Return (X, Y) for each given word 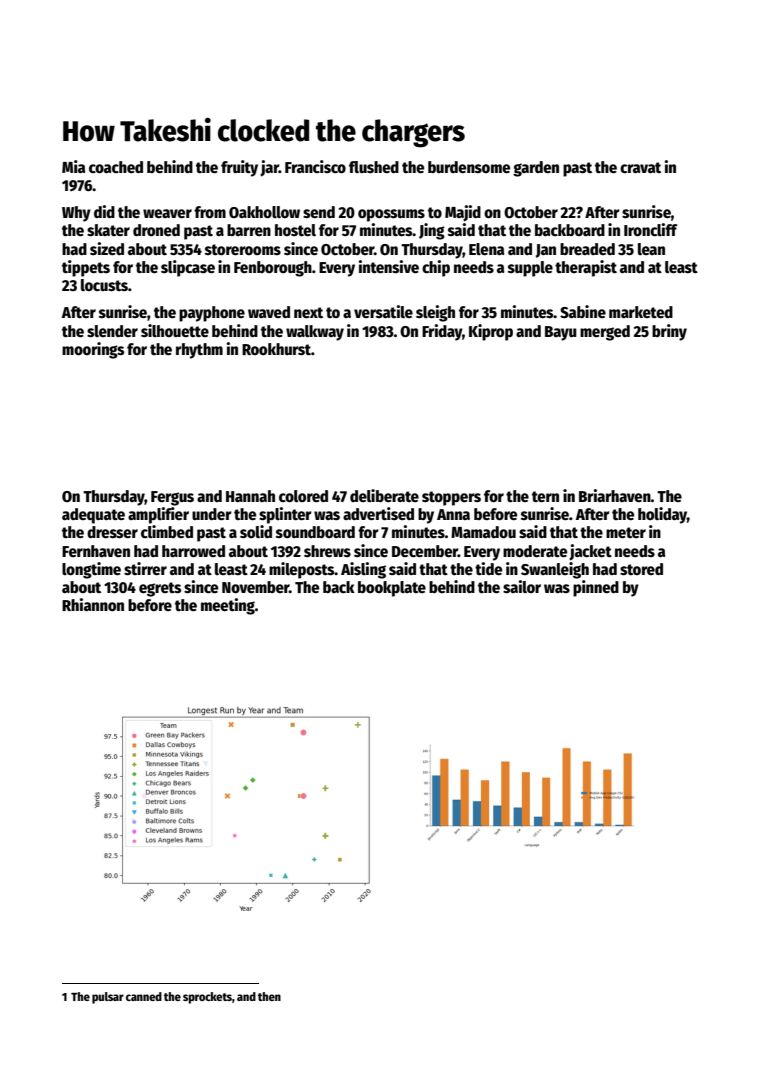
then (269, 996)
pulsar (108, 998)
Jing (432, 231)
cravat (640, 167)
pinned (596, 588)
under (212, 514)
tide (488, 568)
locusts (104, 285)
